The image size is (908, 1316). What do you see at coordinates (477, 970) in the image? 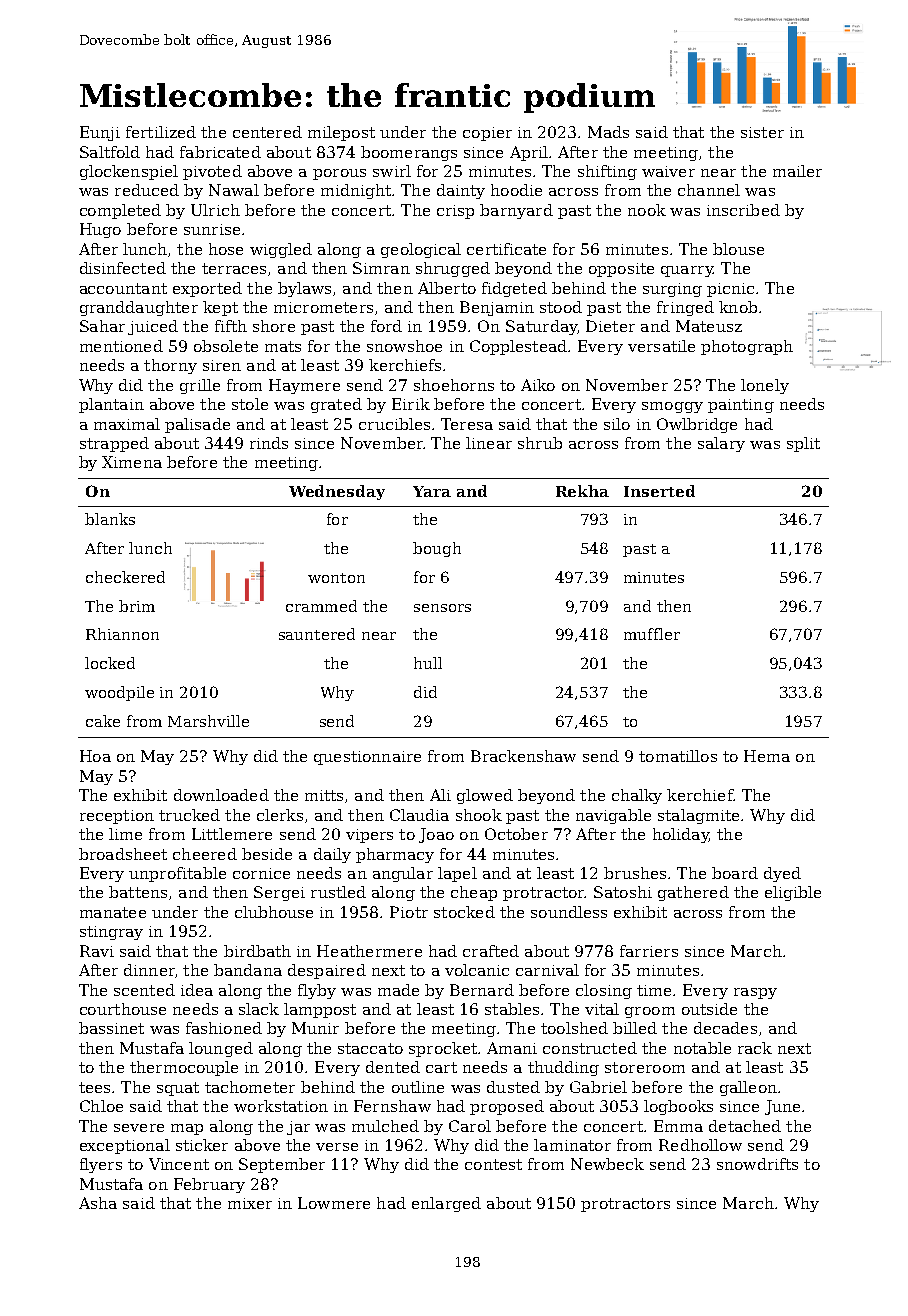
I see `volcanic` at bounding box center [477, 970].
